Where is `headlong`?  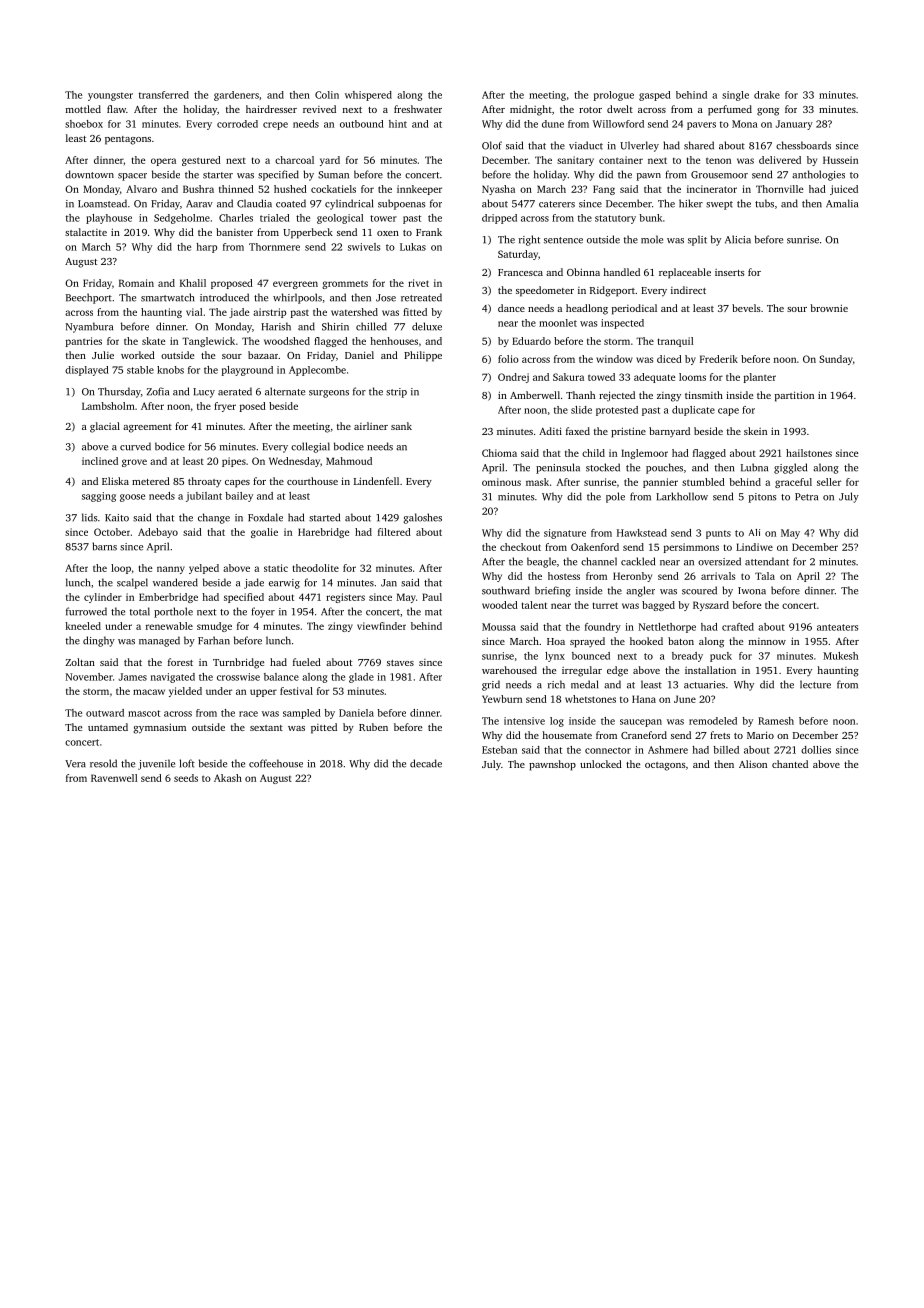 headlong is located at coordinates (587, 309).
